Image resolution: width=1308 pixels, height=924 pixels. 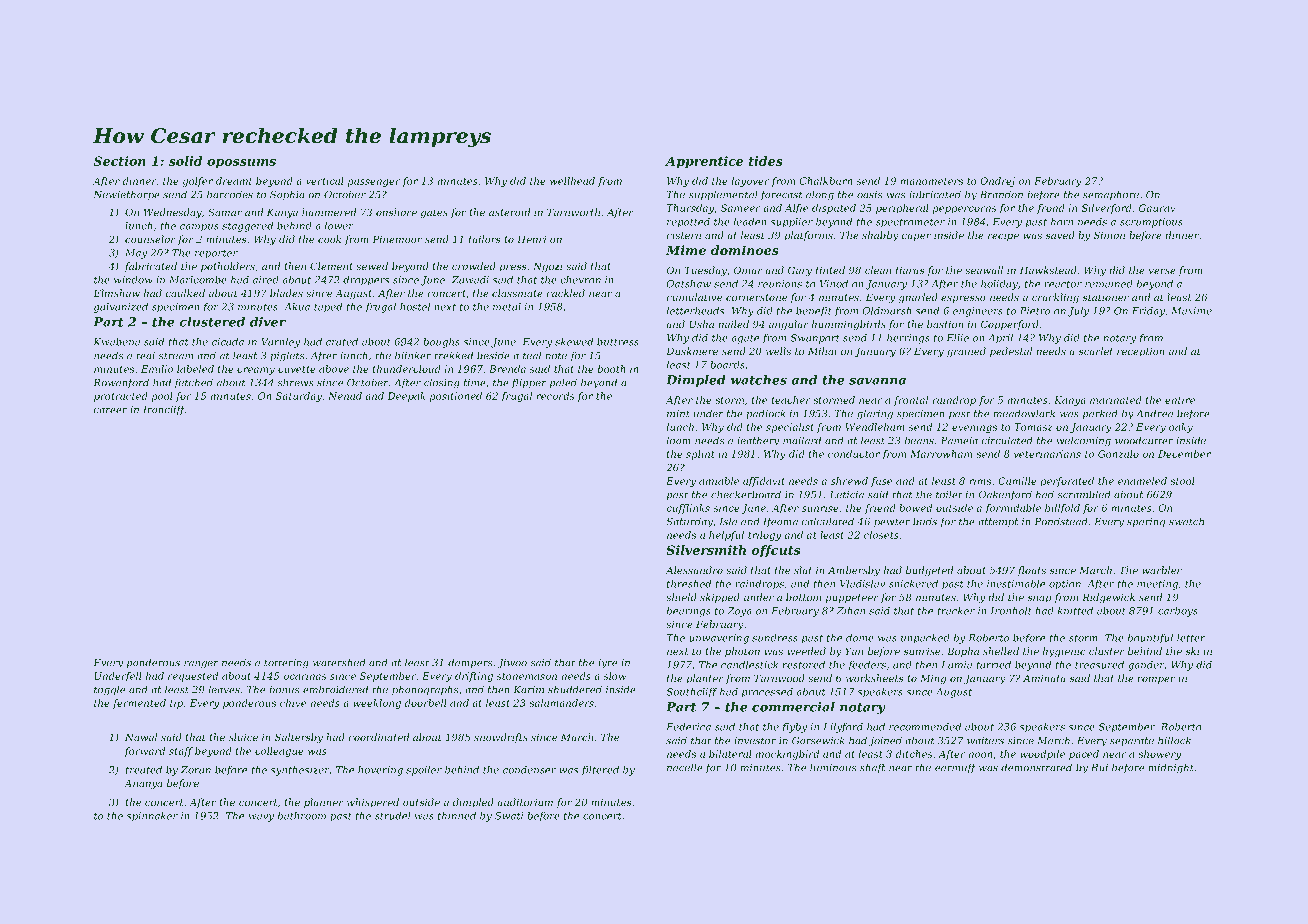 I want to click on wavy, so click(x=261, y=818).
